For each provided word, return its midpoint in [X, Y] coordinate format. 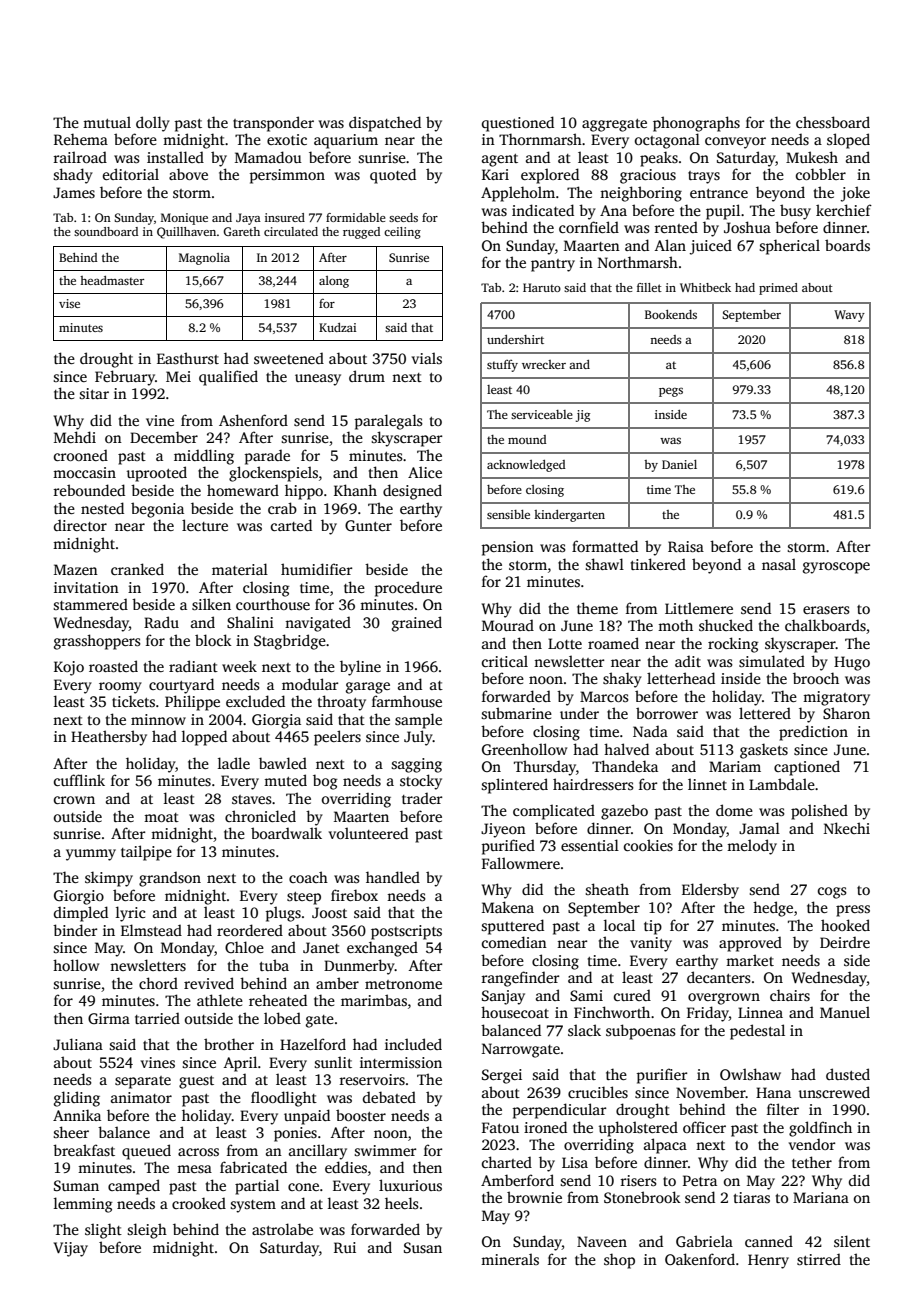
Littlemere [699, 608]
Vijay [71, 1249]
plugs [283, 914]
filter [783, 1109]
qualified [228, 378]
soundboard [106, 231]
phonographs [696, 124]
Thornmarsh [540, 139]
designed [412, 492]
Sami [586, 995]
